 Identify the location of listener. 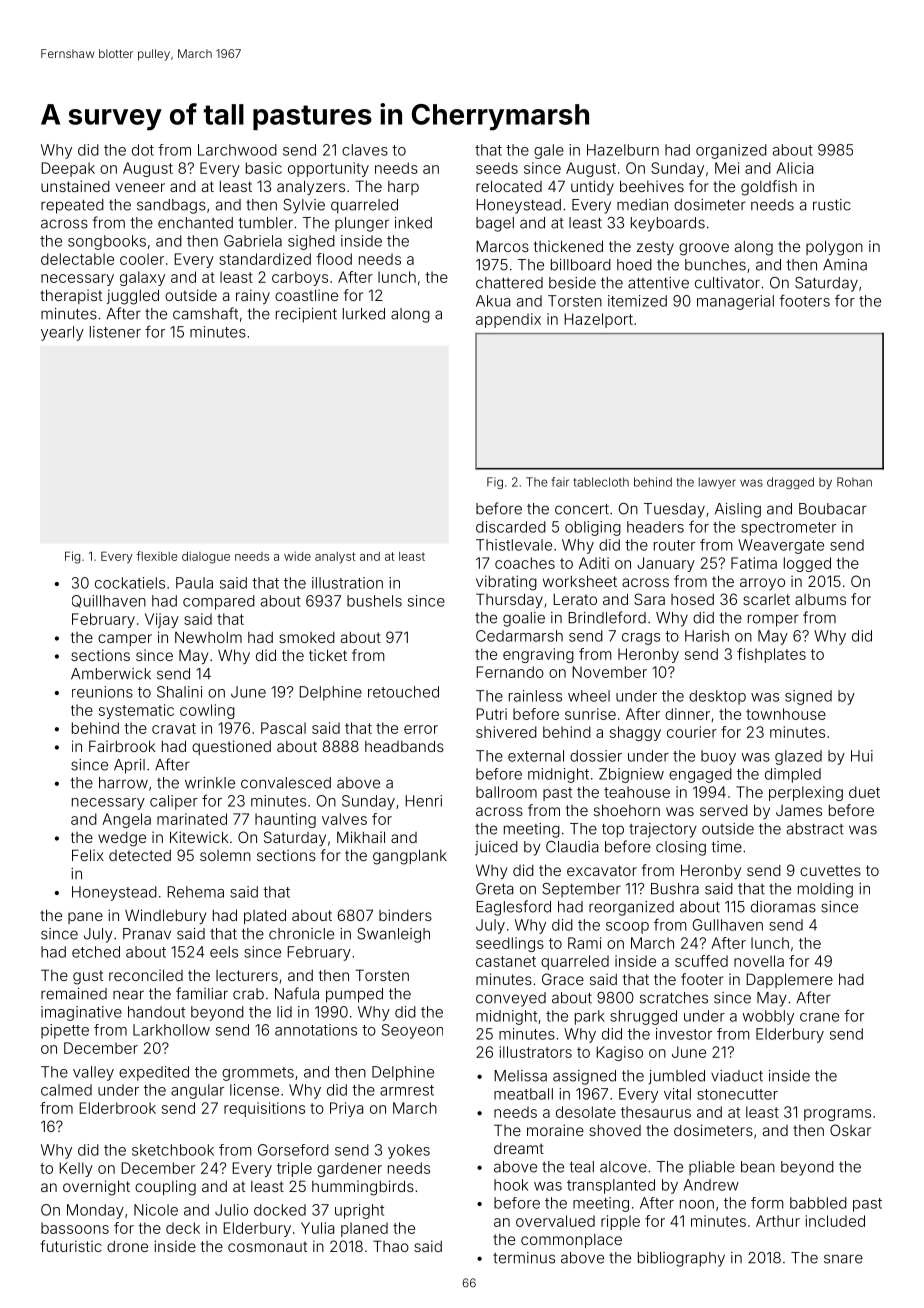
(115, 332).
